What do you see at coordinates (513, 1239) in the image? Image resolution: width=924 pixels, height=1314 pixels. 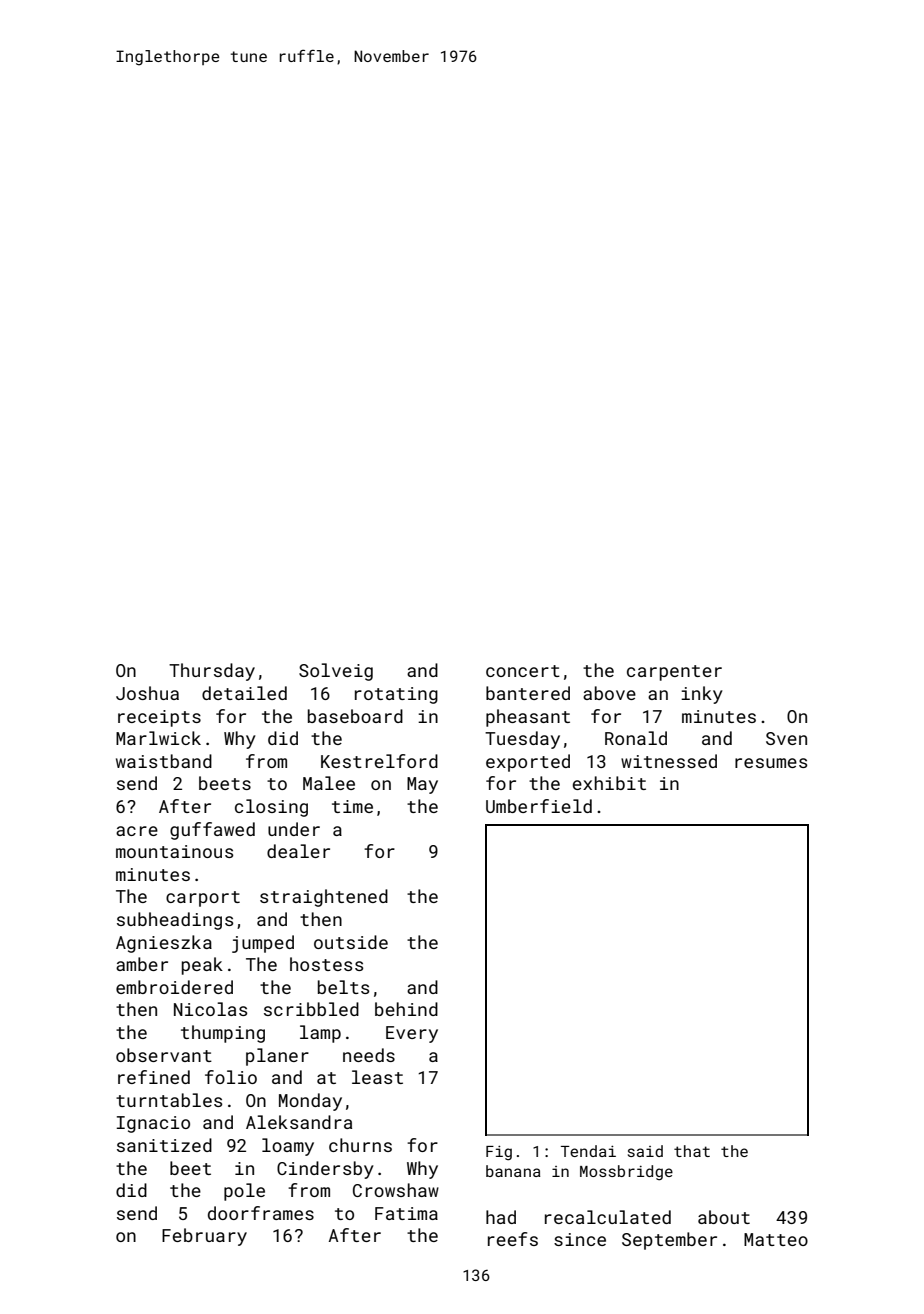 I see `reefs` at bounding box center [513, 1239].
